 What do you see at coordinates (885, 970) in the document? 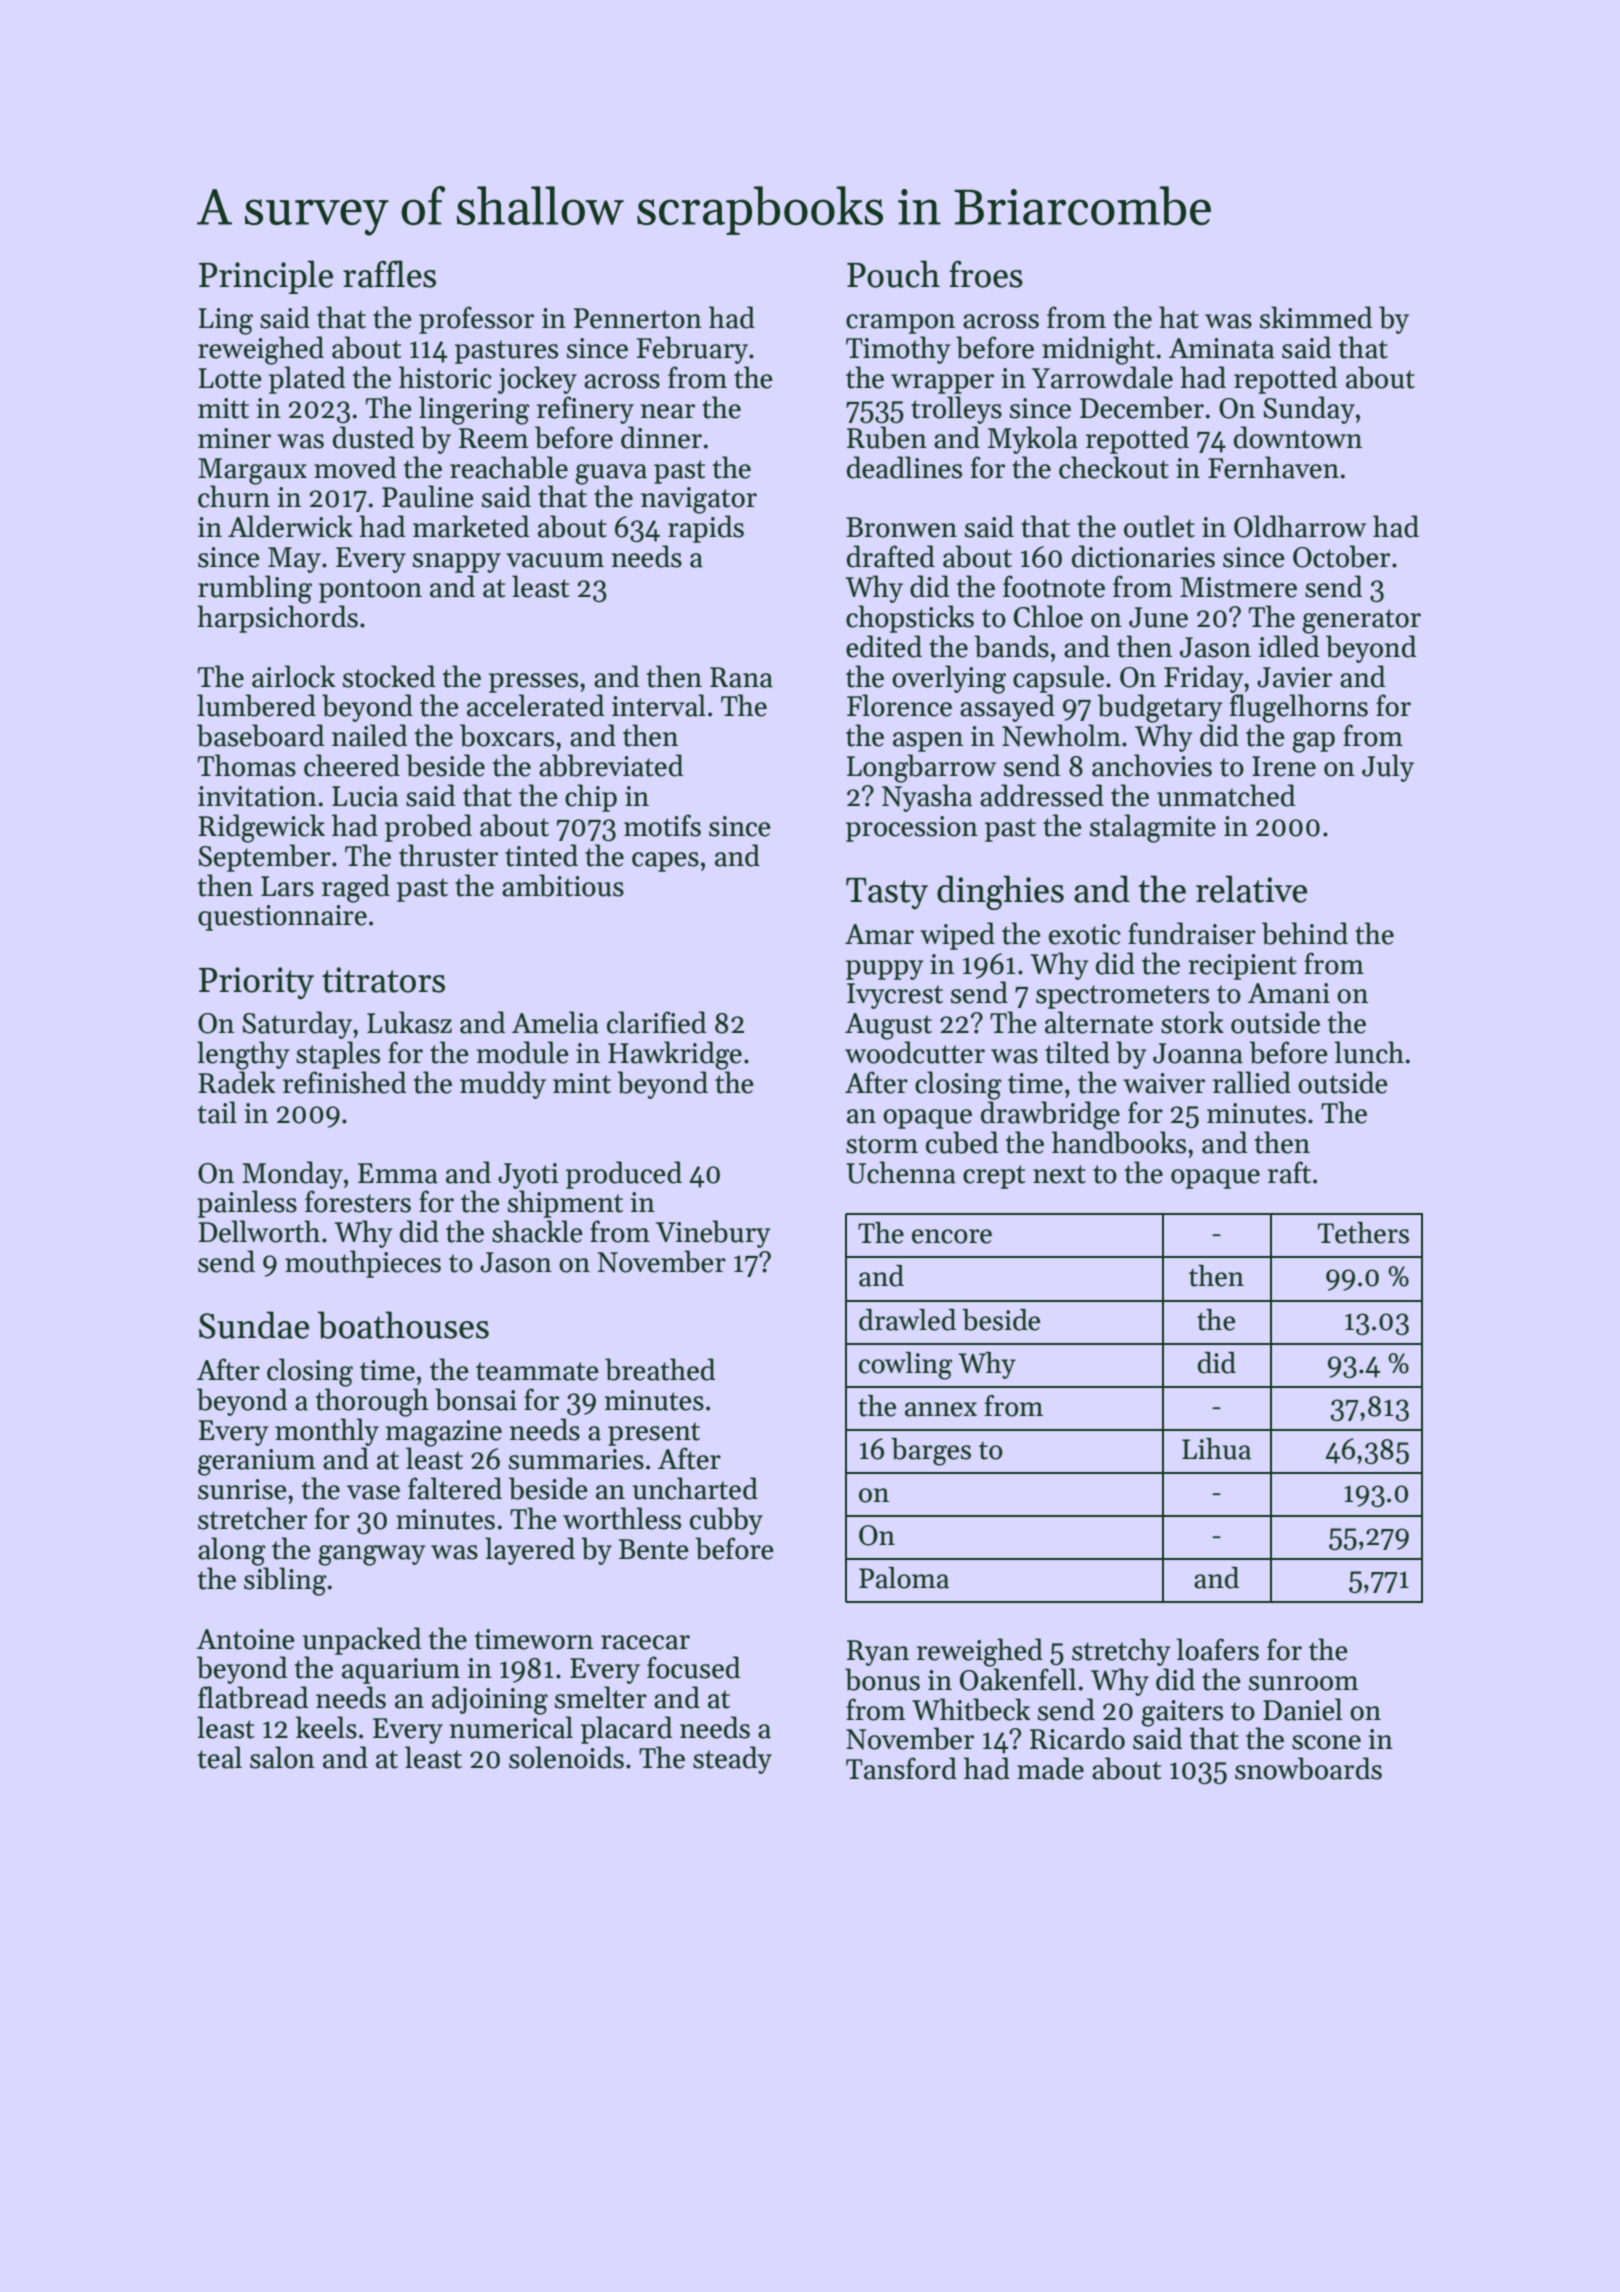
I see `puppy` at bounding box center [885, 970].
